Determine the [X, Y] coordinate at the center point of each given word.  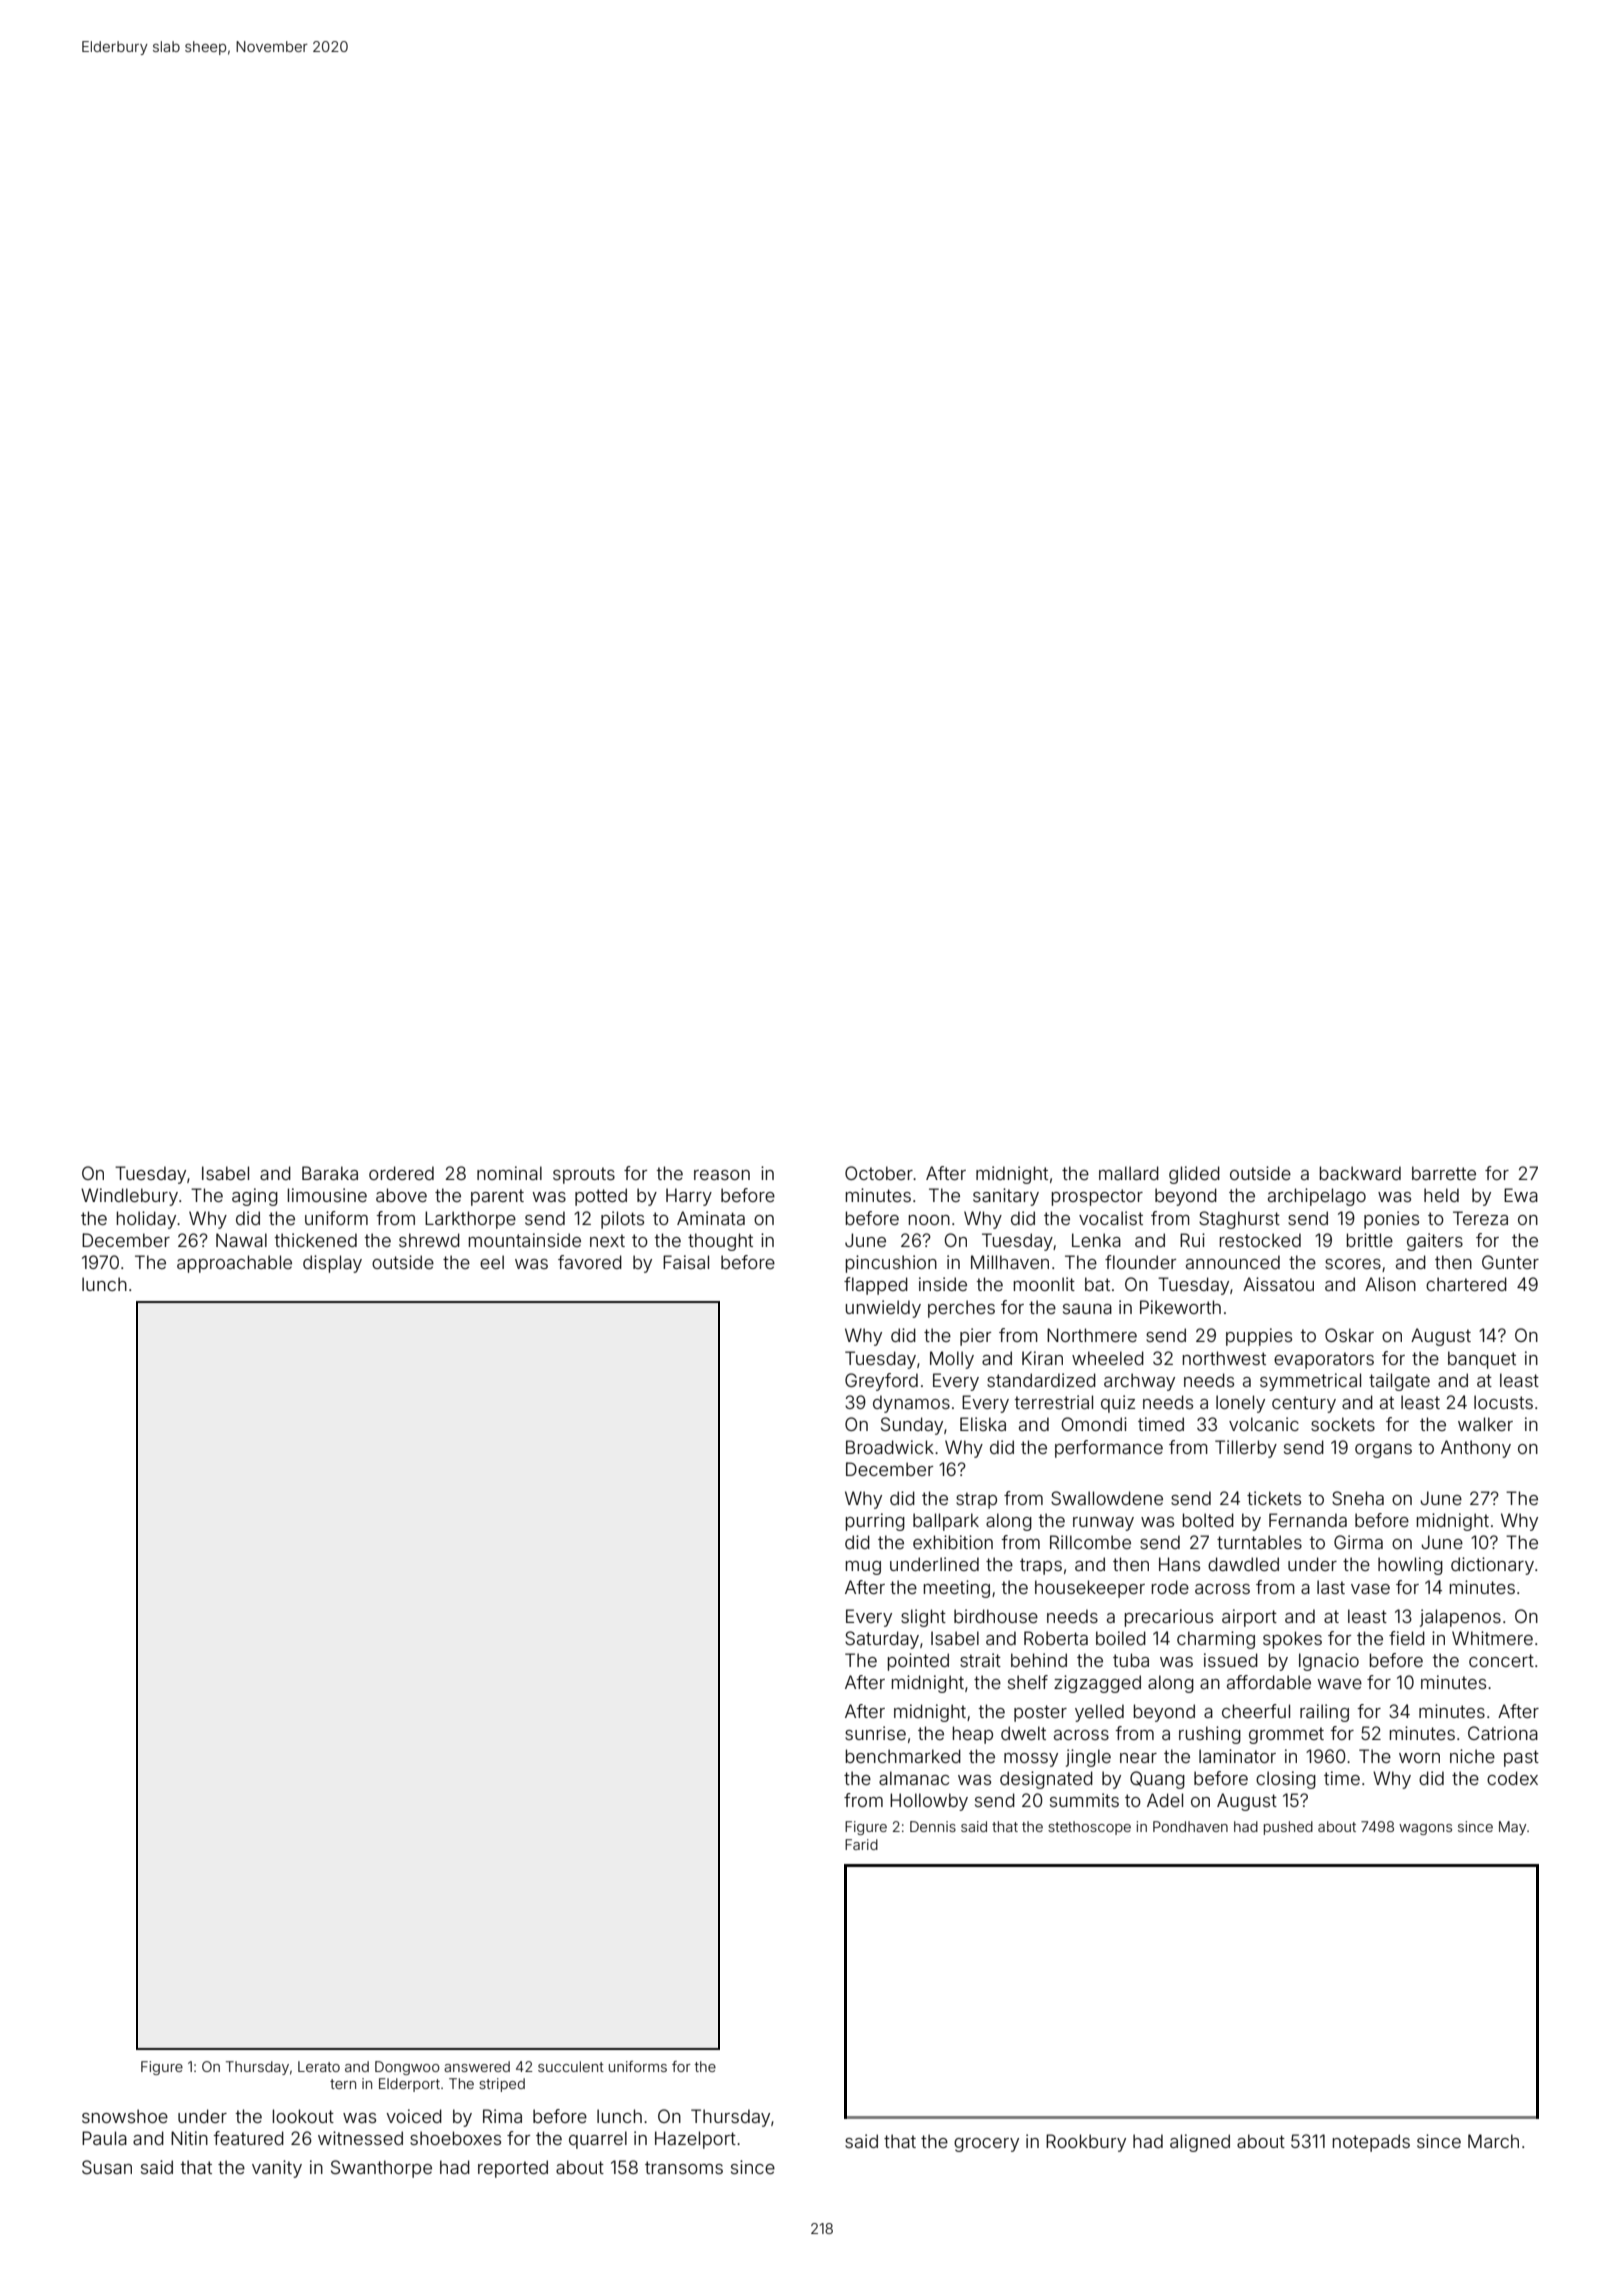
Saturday [882, 1640]
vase [1370, 1589]
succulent [571, 2066]
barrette [1444, 1173]
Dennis [933, 1826]
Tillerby [1246, 1449]
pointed [918, 1662]
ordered [401, 1173]
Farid [861, 1844]
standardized [1041, 1380]
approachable [234, 1264]
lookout [303, 2116]
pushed [1288, 1828]
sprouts [584, 1175]
